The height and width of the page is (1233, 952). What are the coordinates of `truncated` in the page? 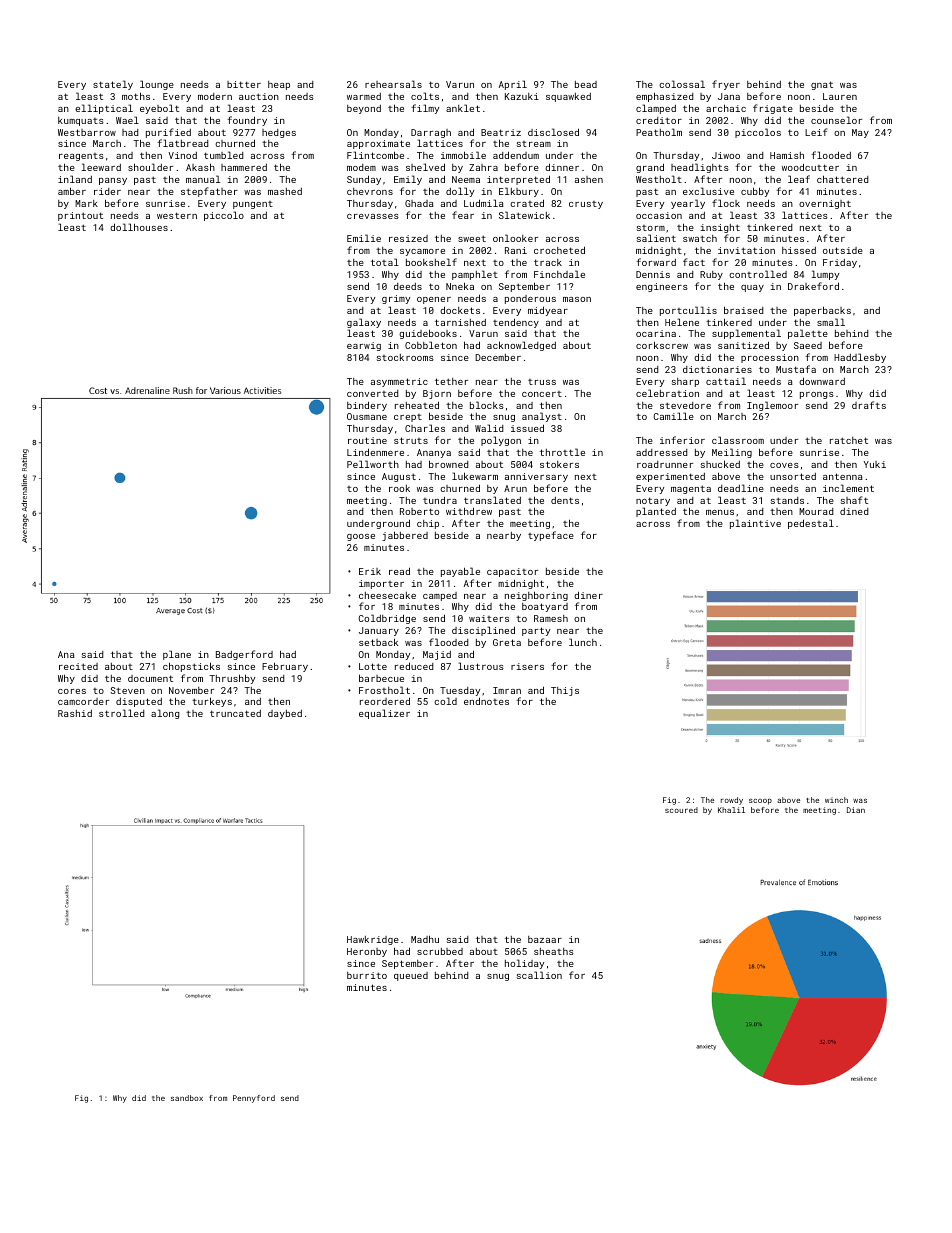 It's located at (235, 713).
